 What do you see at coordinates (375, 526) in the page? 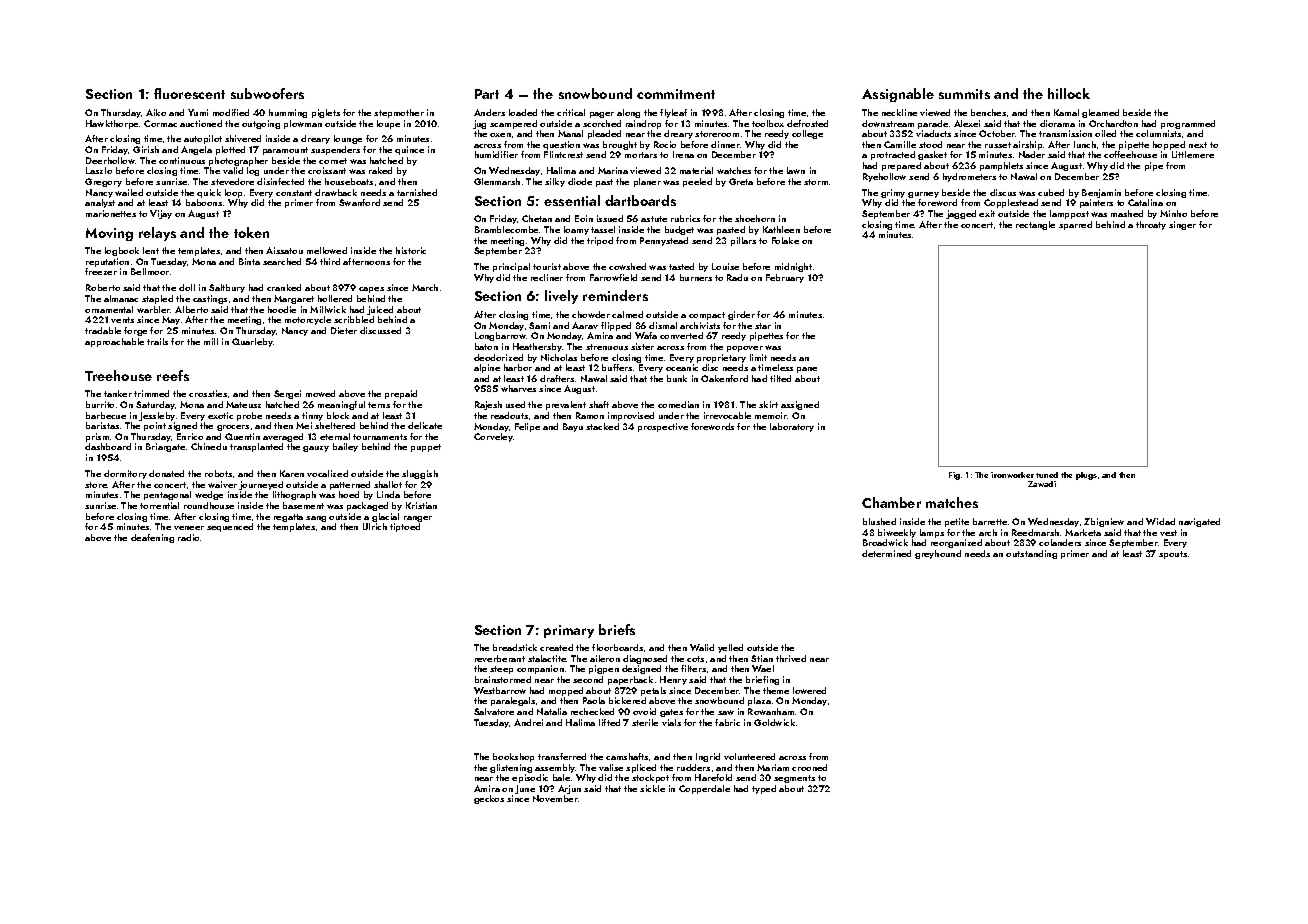
I see `Ulrich` at bounding box center [375, 526].
